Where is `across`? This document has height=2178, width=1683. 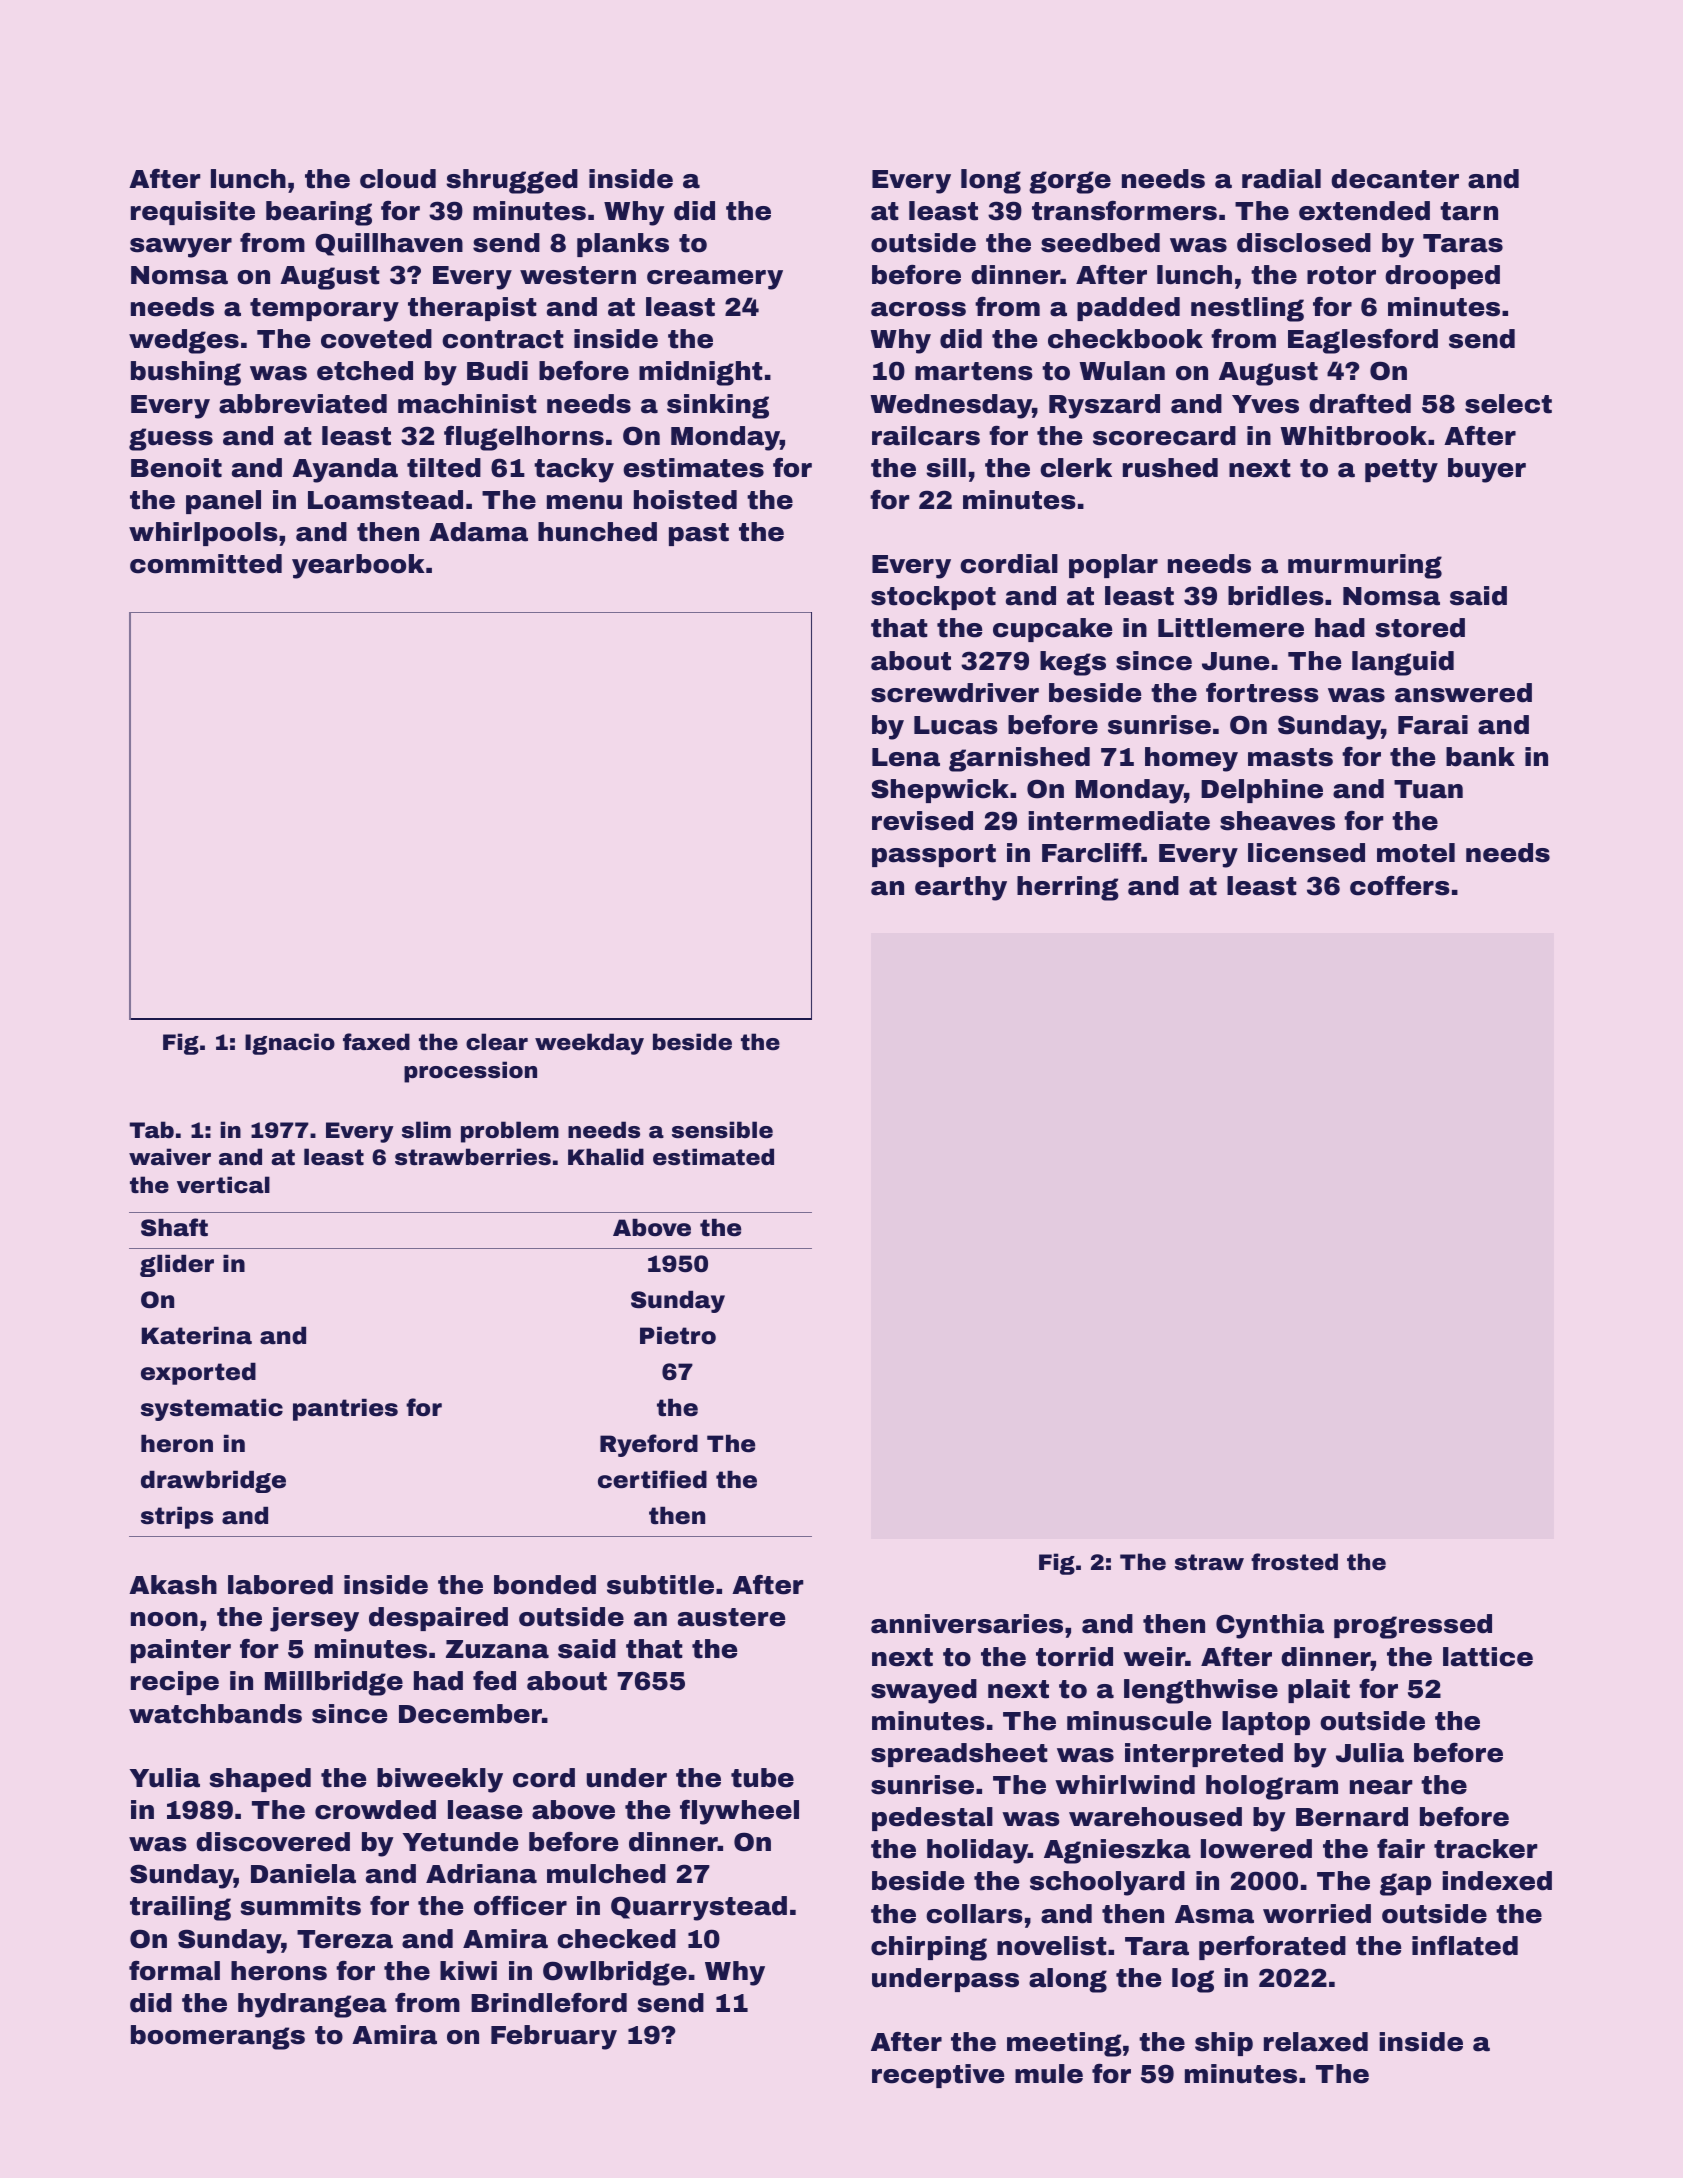
across is located at coordinates (918, 309).
